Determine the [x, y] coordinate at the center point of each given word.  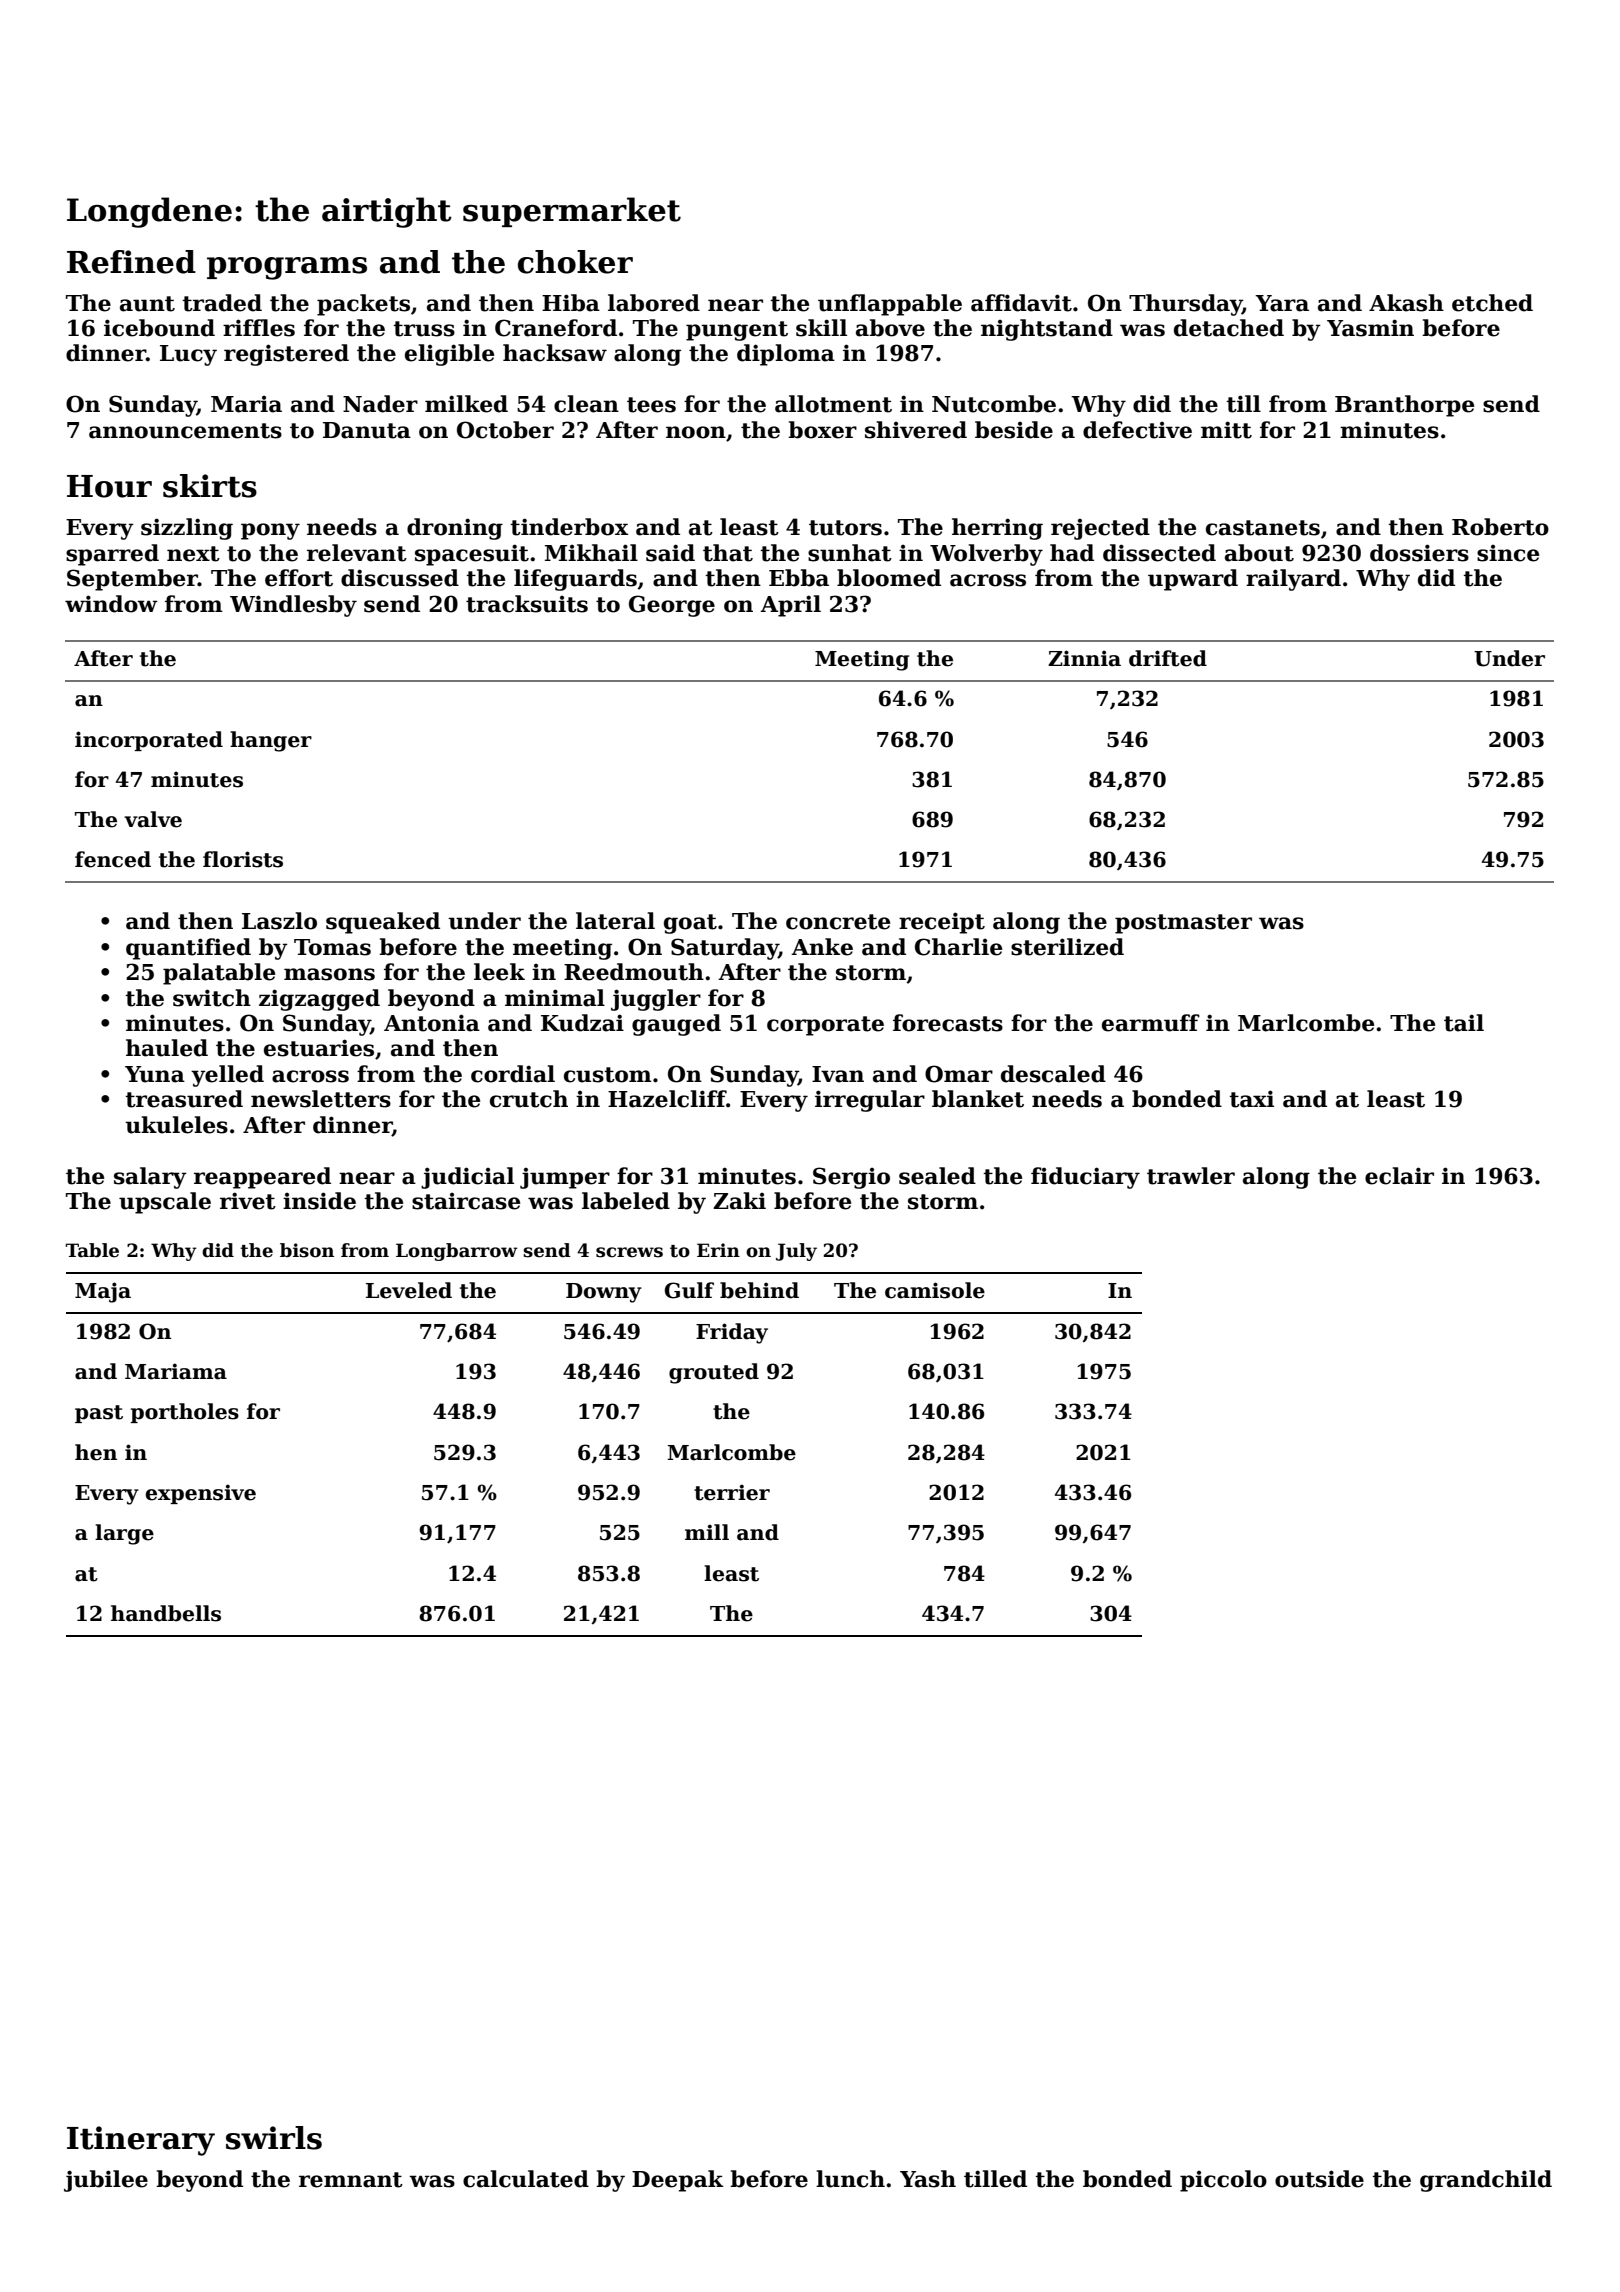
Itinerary [141, 2141]
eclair [1399, 1176]
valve [153, 819]
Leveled [409, 1290]
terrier [732, 1492]
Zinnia [1084, 658]
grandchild [1486, 2181]
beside [1014, 430]
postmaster [1183, 924]
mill [707, 1532]
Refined [131, 262]
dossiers [1419, 553]
